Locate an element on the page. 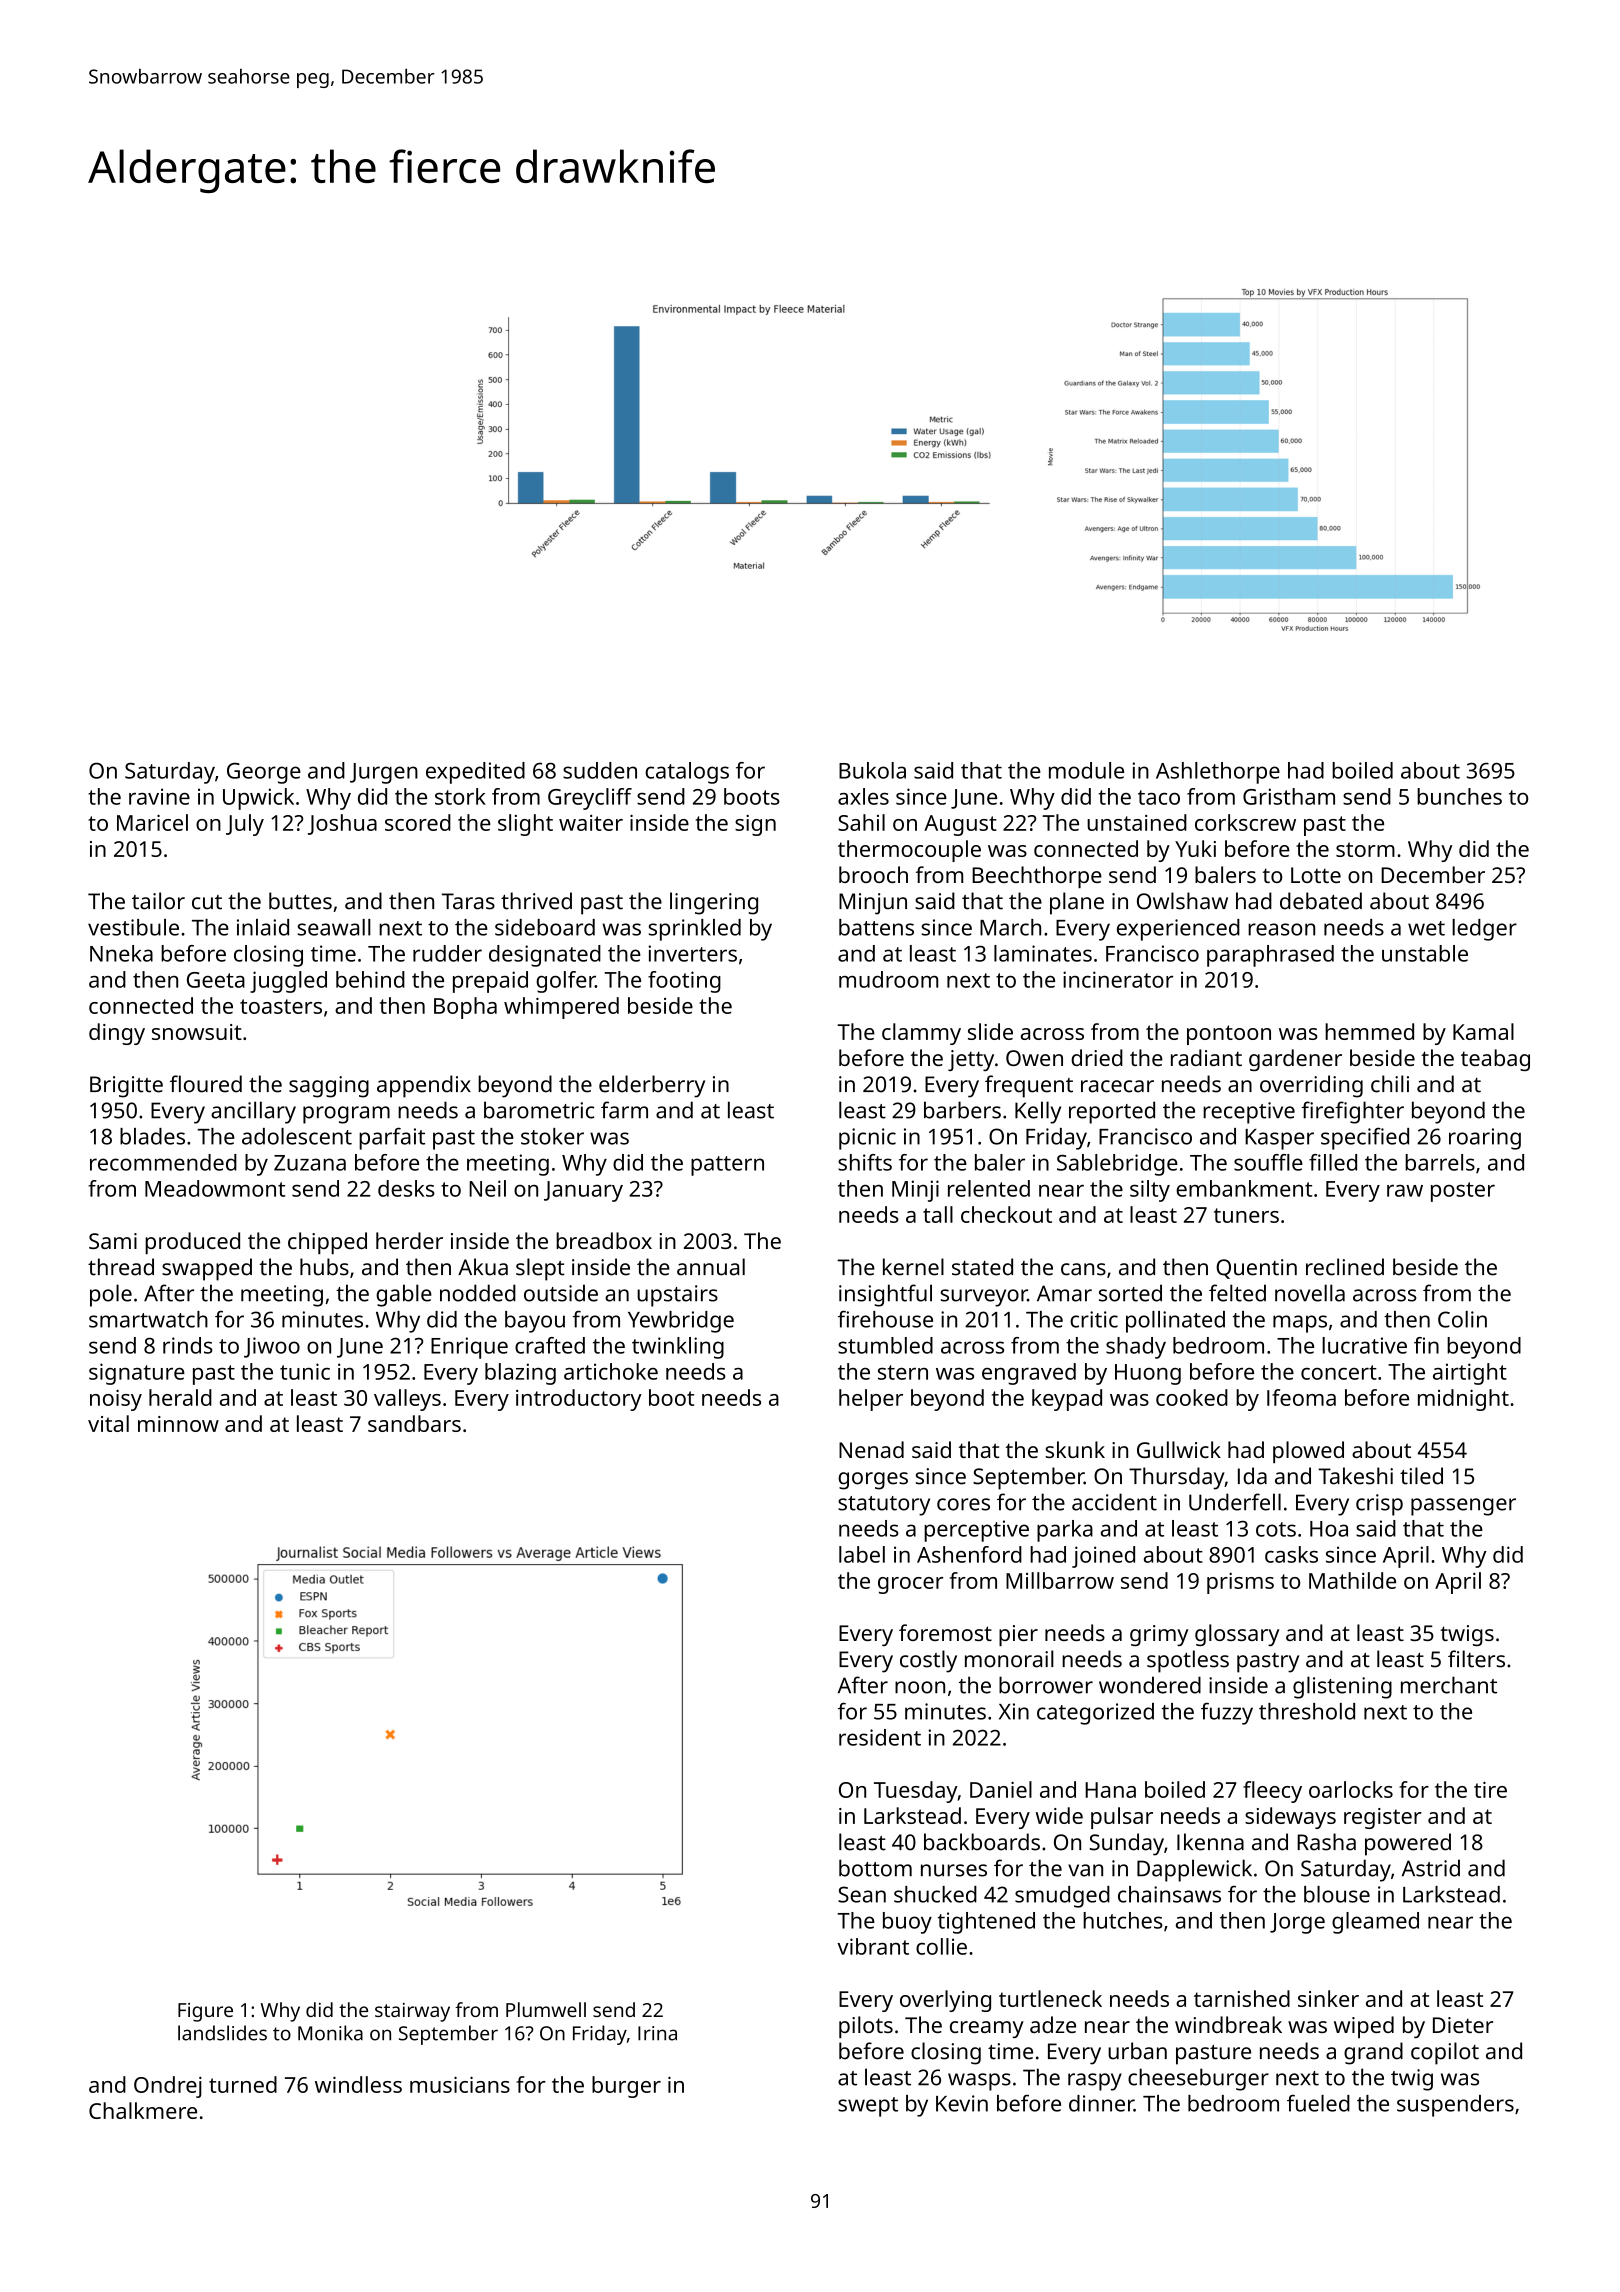 This image has width=1620, height=2292. Figure is located at coordinates (205, 2012).
